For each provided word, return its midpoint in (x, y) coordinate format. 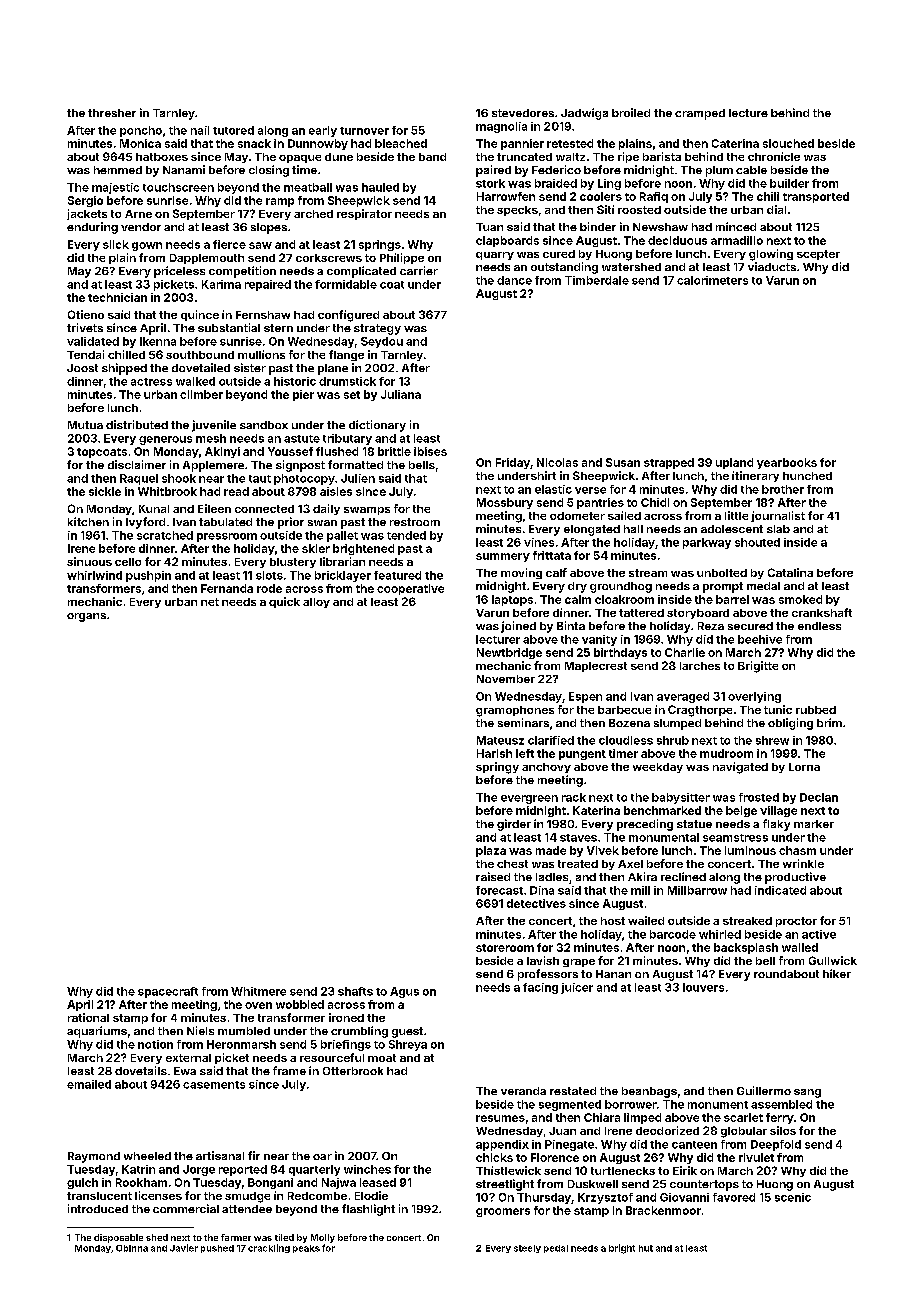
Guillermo (764, 1090)
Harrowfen (506, 196)
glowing (771, 255)
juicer (577, 988)
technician (117, 297)
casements (214, 1085)
